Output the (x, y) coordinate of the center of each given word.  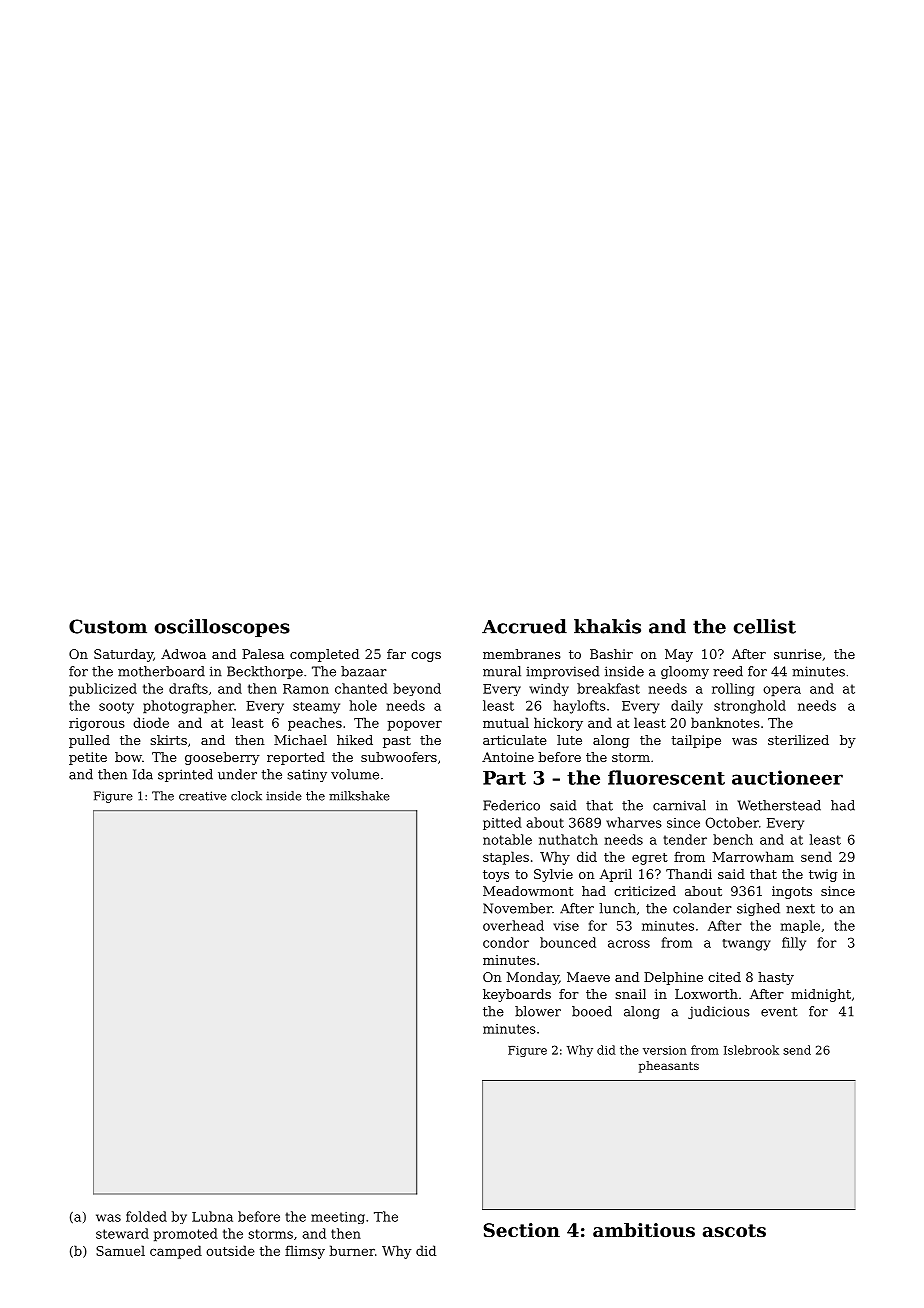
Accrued (524, 626)
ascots (734, 1230)
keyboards (517, 995)
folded (146, 1216)
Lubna (212, 1216)
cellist (765, 626)
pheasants (669, 1067)
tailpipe (696, 741)
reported (296, 758)
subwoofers (399, 757)
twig (823, 875)
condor (506, 942)
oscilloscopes (222, 628)
